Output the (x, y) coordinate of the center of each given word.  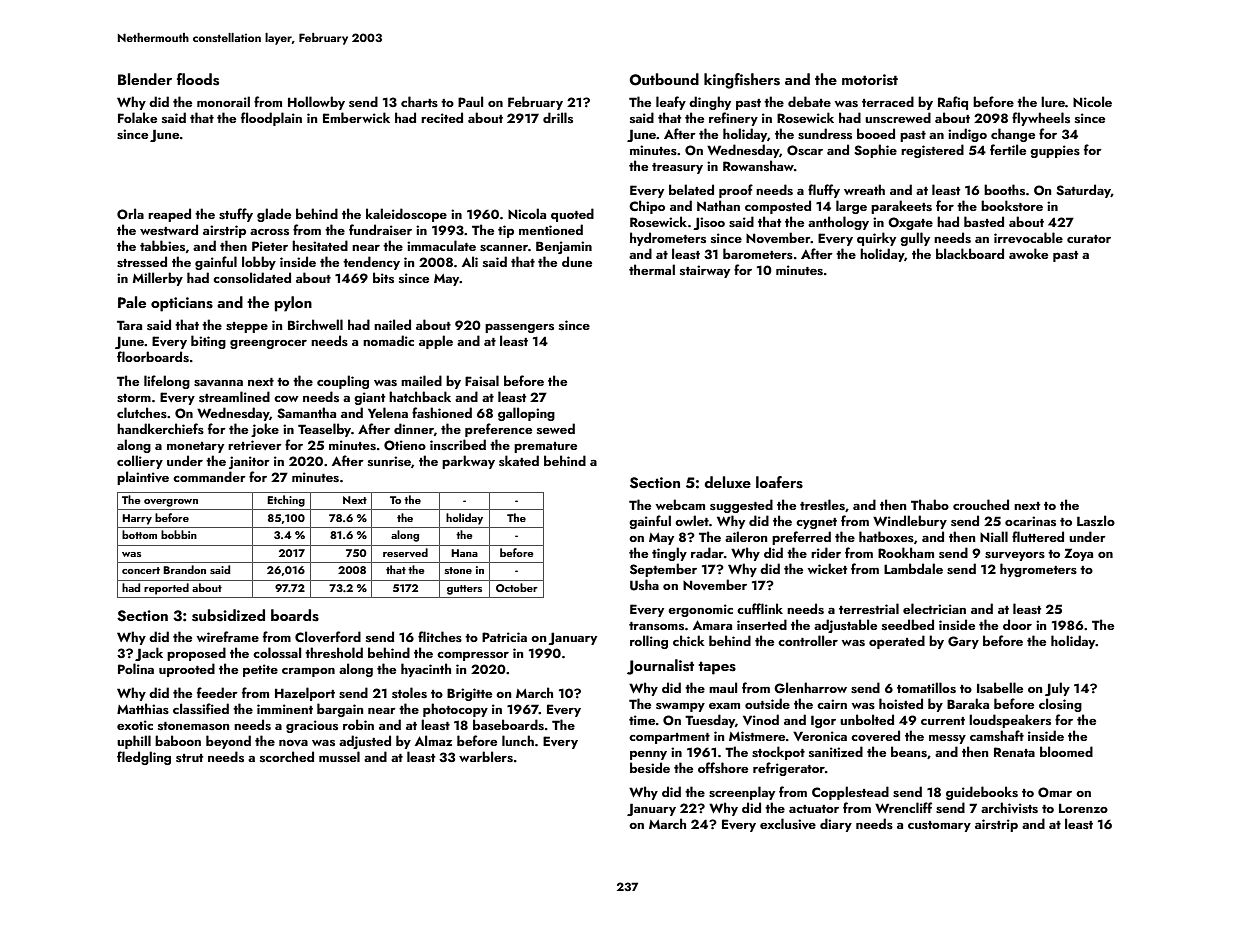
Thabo (930, 504)
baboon (178, 740)
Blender (145, 79)
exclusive (788, 824)
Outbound (664, 79)
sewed (556, 429)
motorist (870, 80)
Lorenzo (1083, 808)
